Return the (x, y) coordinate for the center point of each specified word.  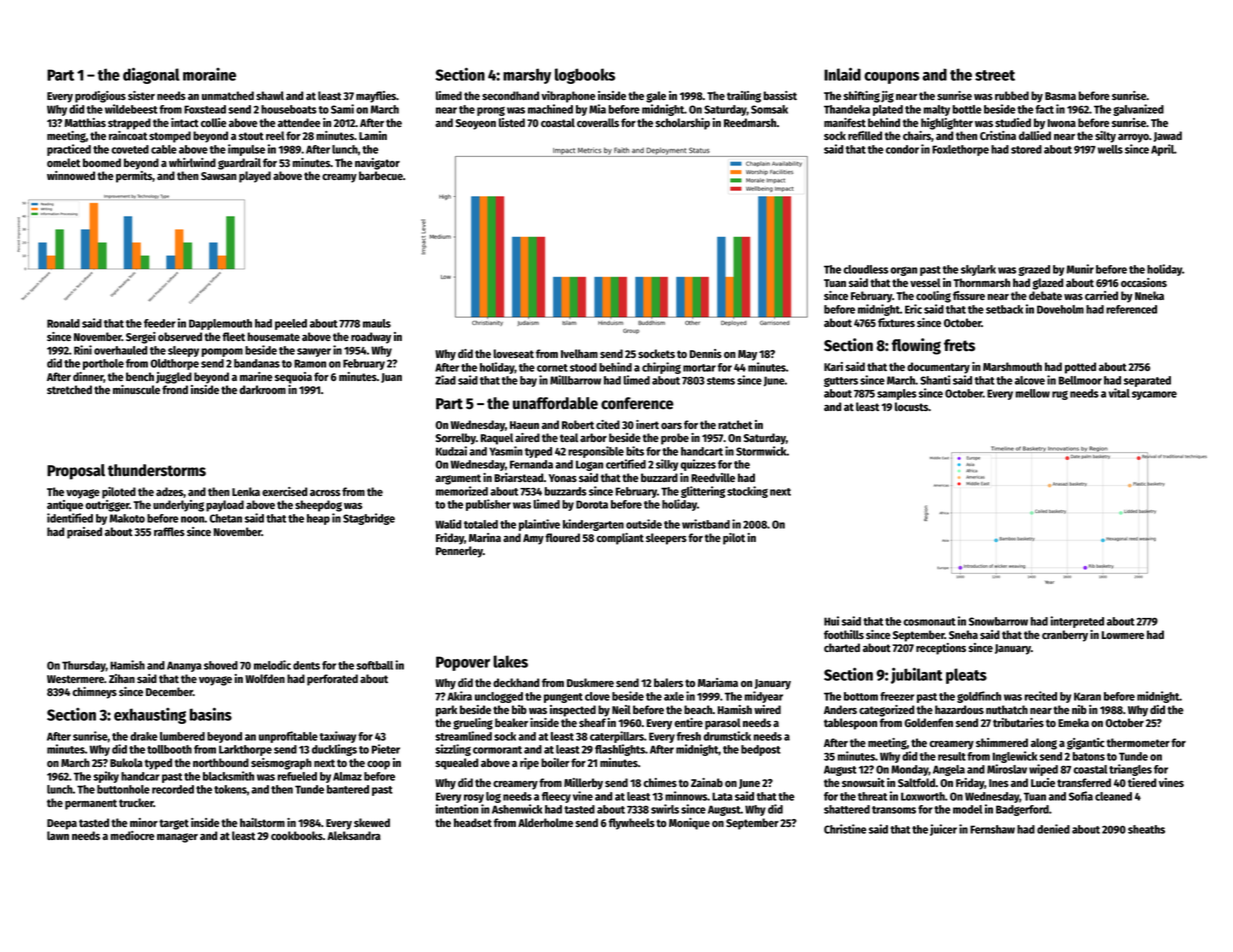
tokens (230, 789)
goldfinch (979, 697)
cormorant (497, 750)
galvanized (1138, 110)
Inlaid (842, 74)
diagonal (151, 75)
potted (1080, 368)
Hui (831, 621)
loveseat (513, 353)
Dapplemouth (220, 324)
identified (70, 518)
